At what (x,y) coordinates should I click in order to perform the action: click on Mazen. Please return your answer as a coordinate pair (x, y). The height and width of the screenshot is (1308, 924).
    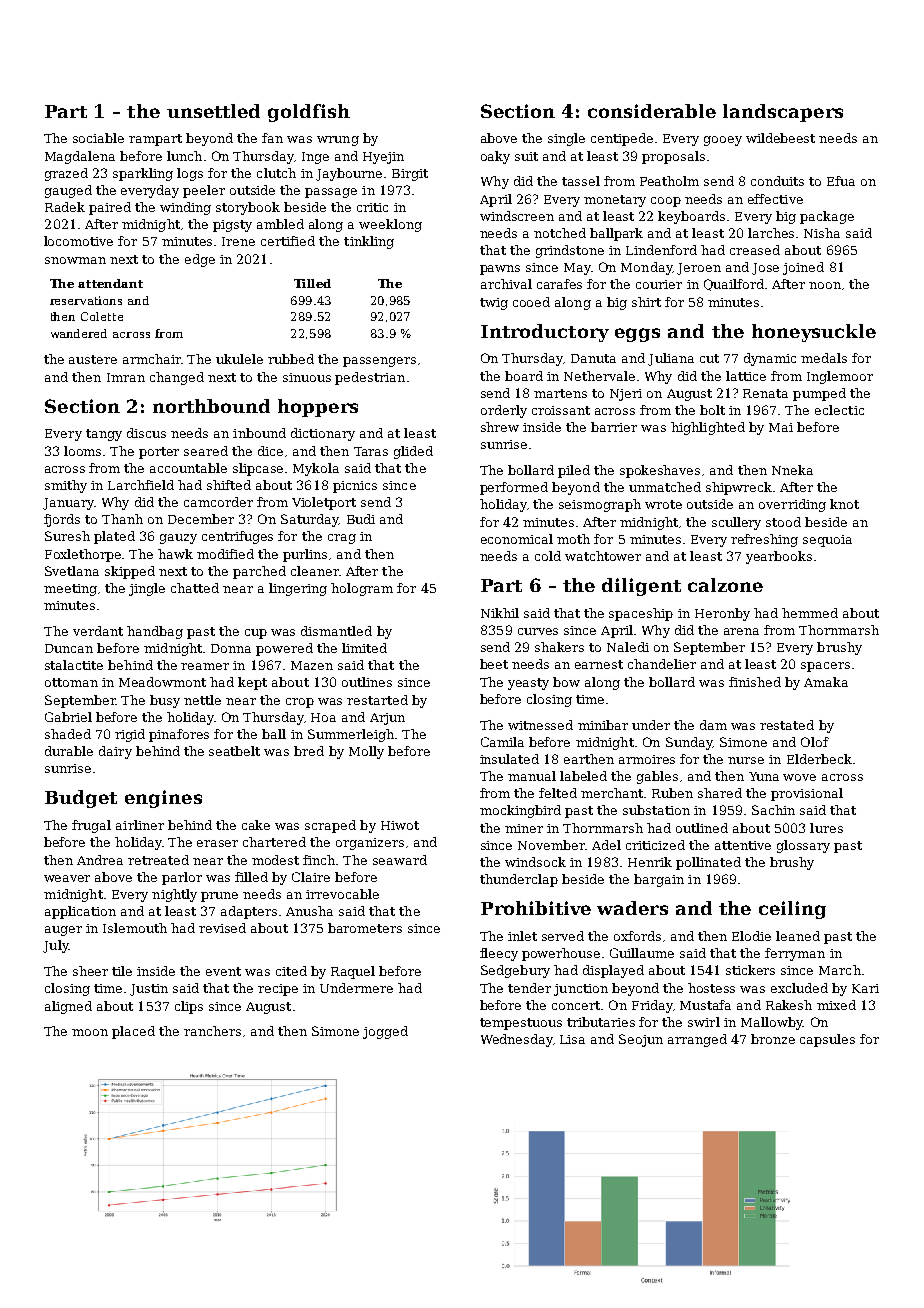
    Looking at the image, I should click on (312, 665).
